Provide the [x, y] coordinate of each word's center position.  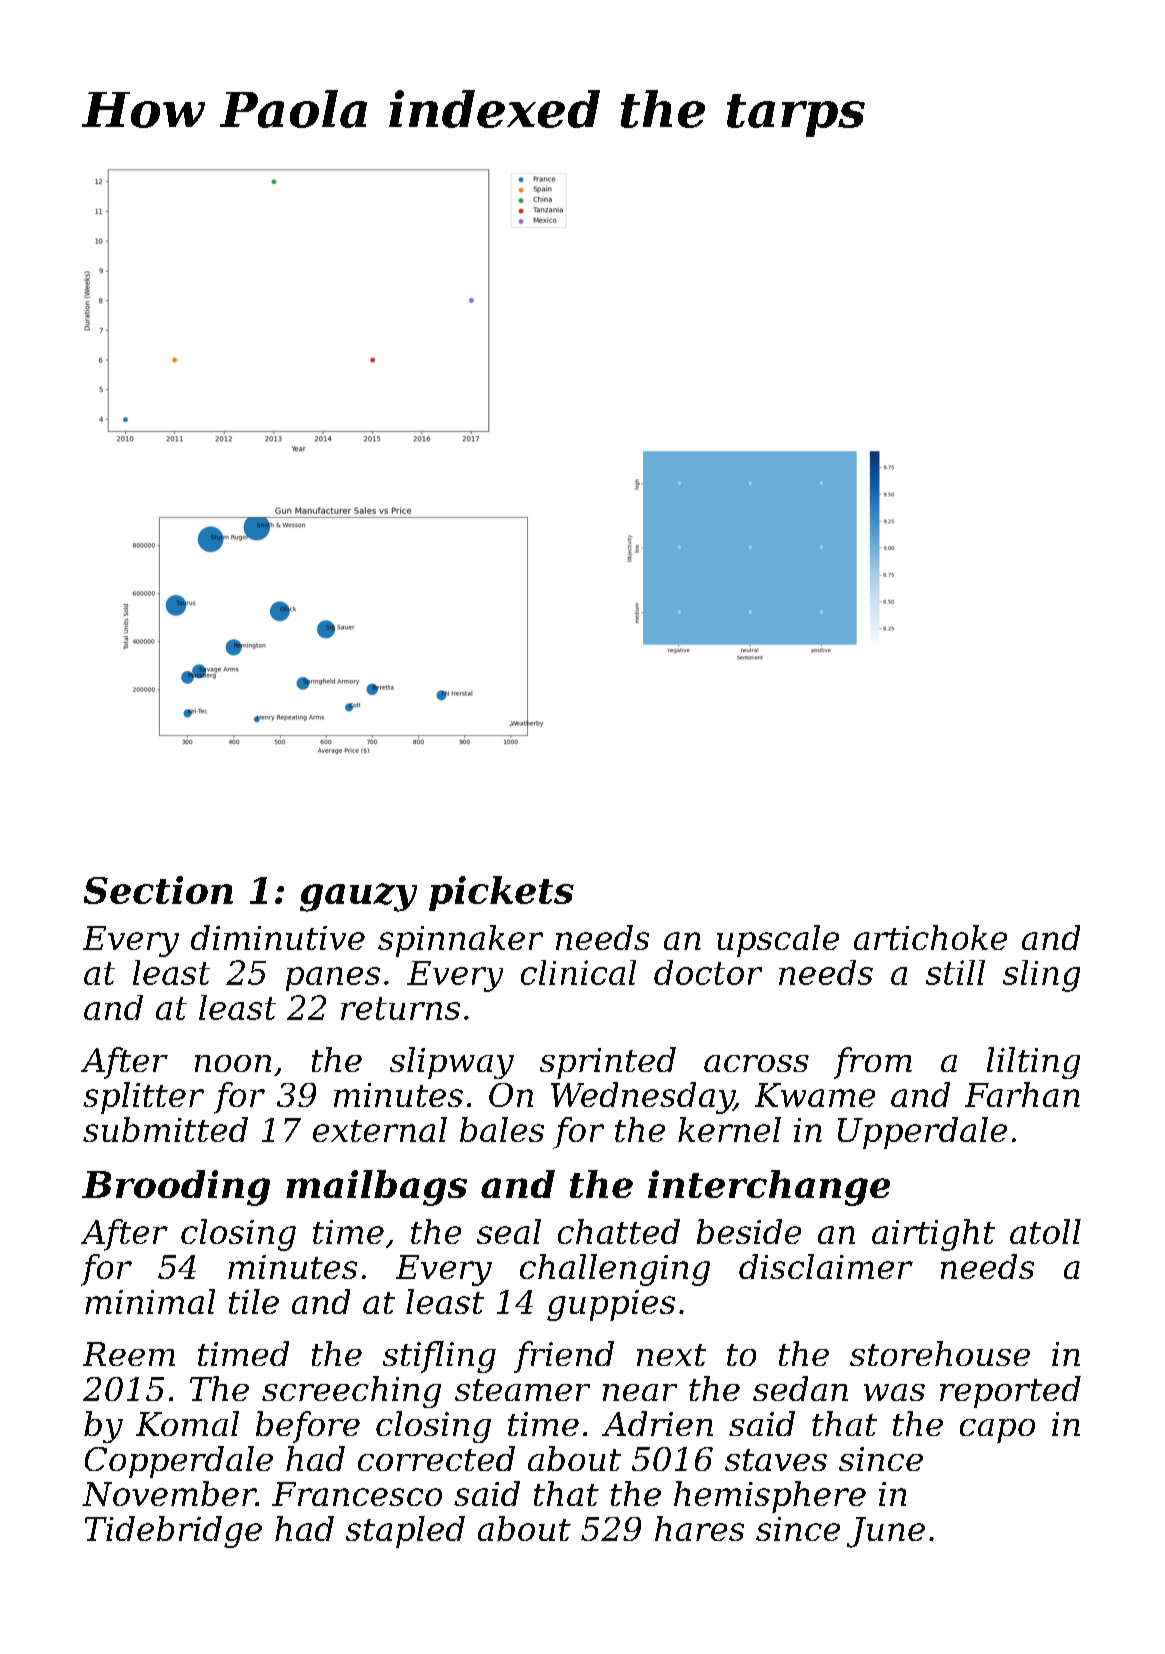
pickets [501, 893]
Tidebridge [173, 1532]
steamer [522, 1390]
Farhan [1022, 1094]
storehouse [940, 1353]
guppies [611, 1305]
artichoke [930, 937]
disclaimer [826, 1266]
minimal [150, 1301]
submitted [165, 1129]
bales [502, 1129]
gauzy [358, 897]
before [308, 1427]
